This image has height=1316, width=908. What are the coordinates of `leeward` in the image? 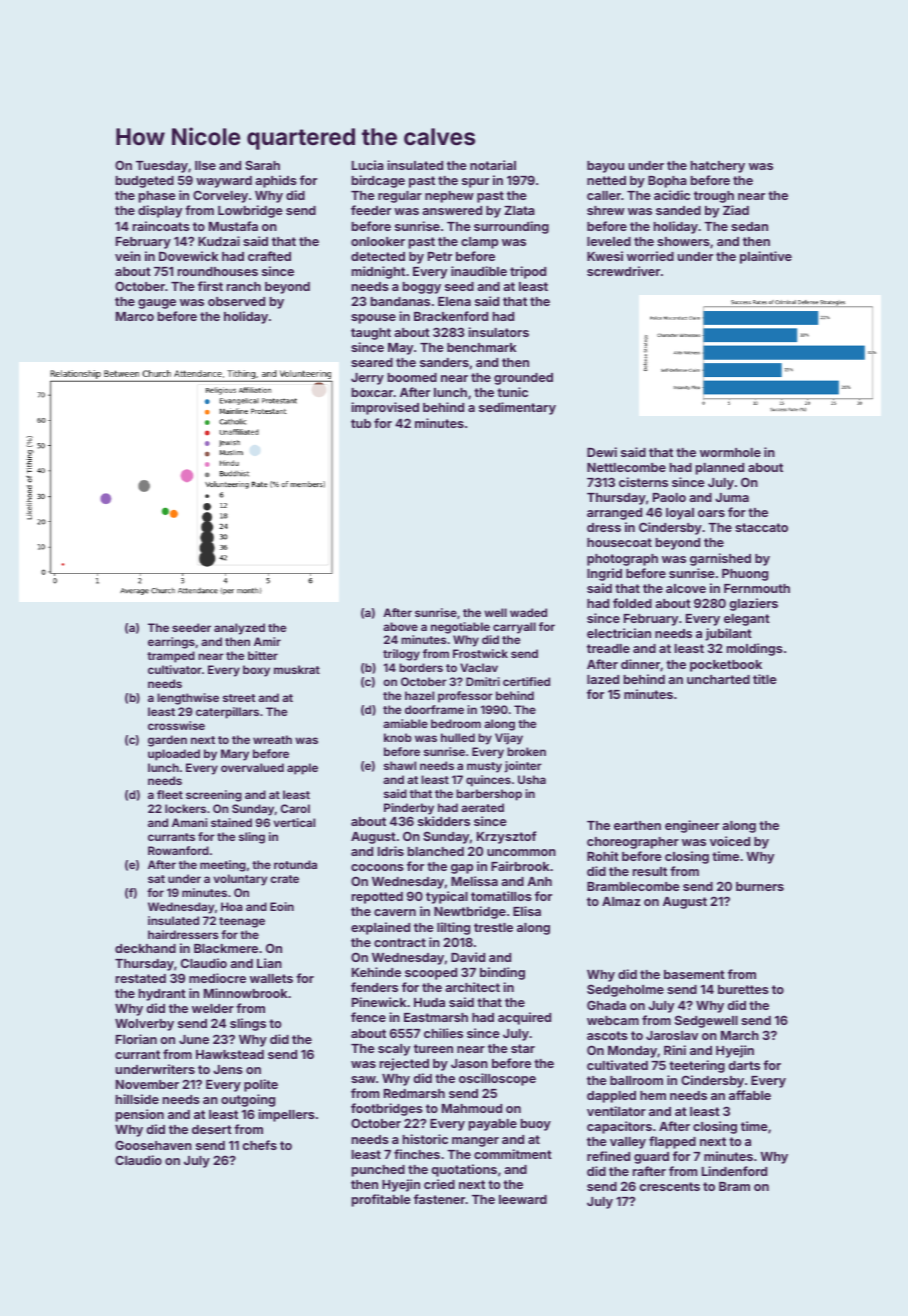 It's located at (523, 1199).
